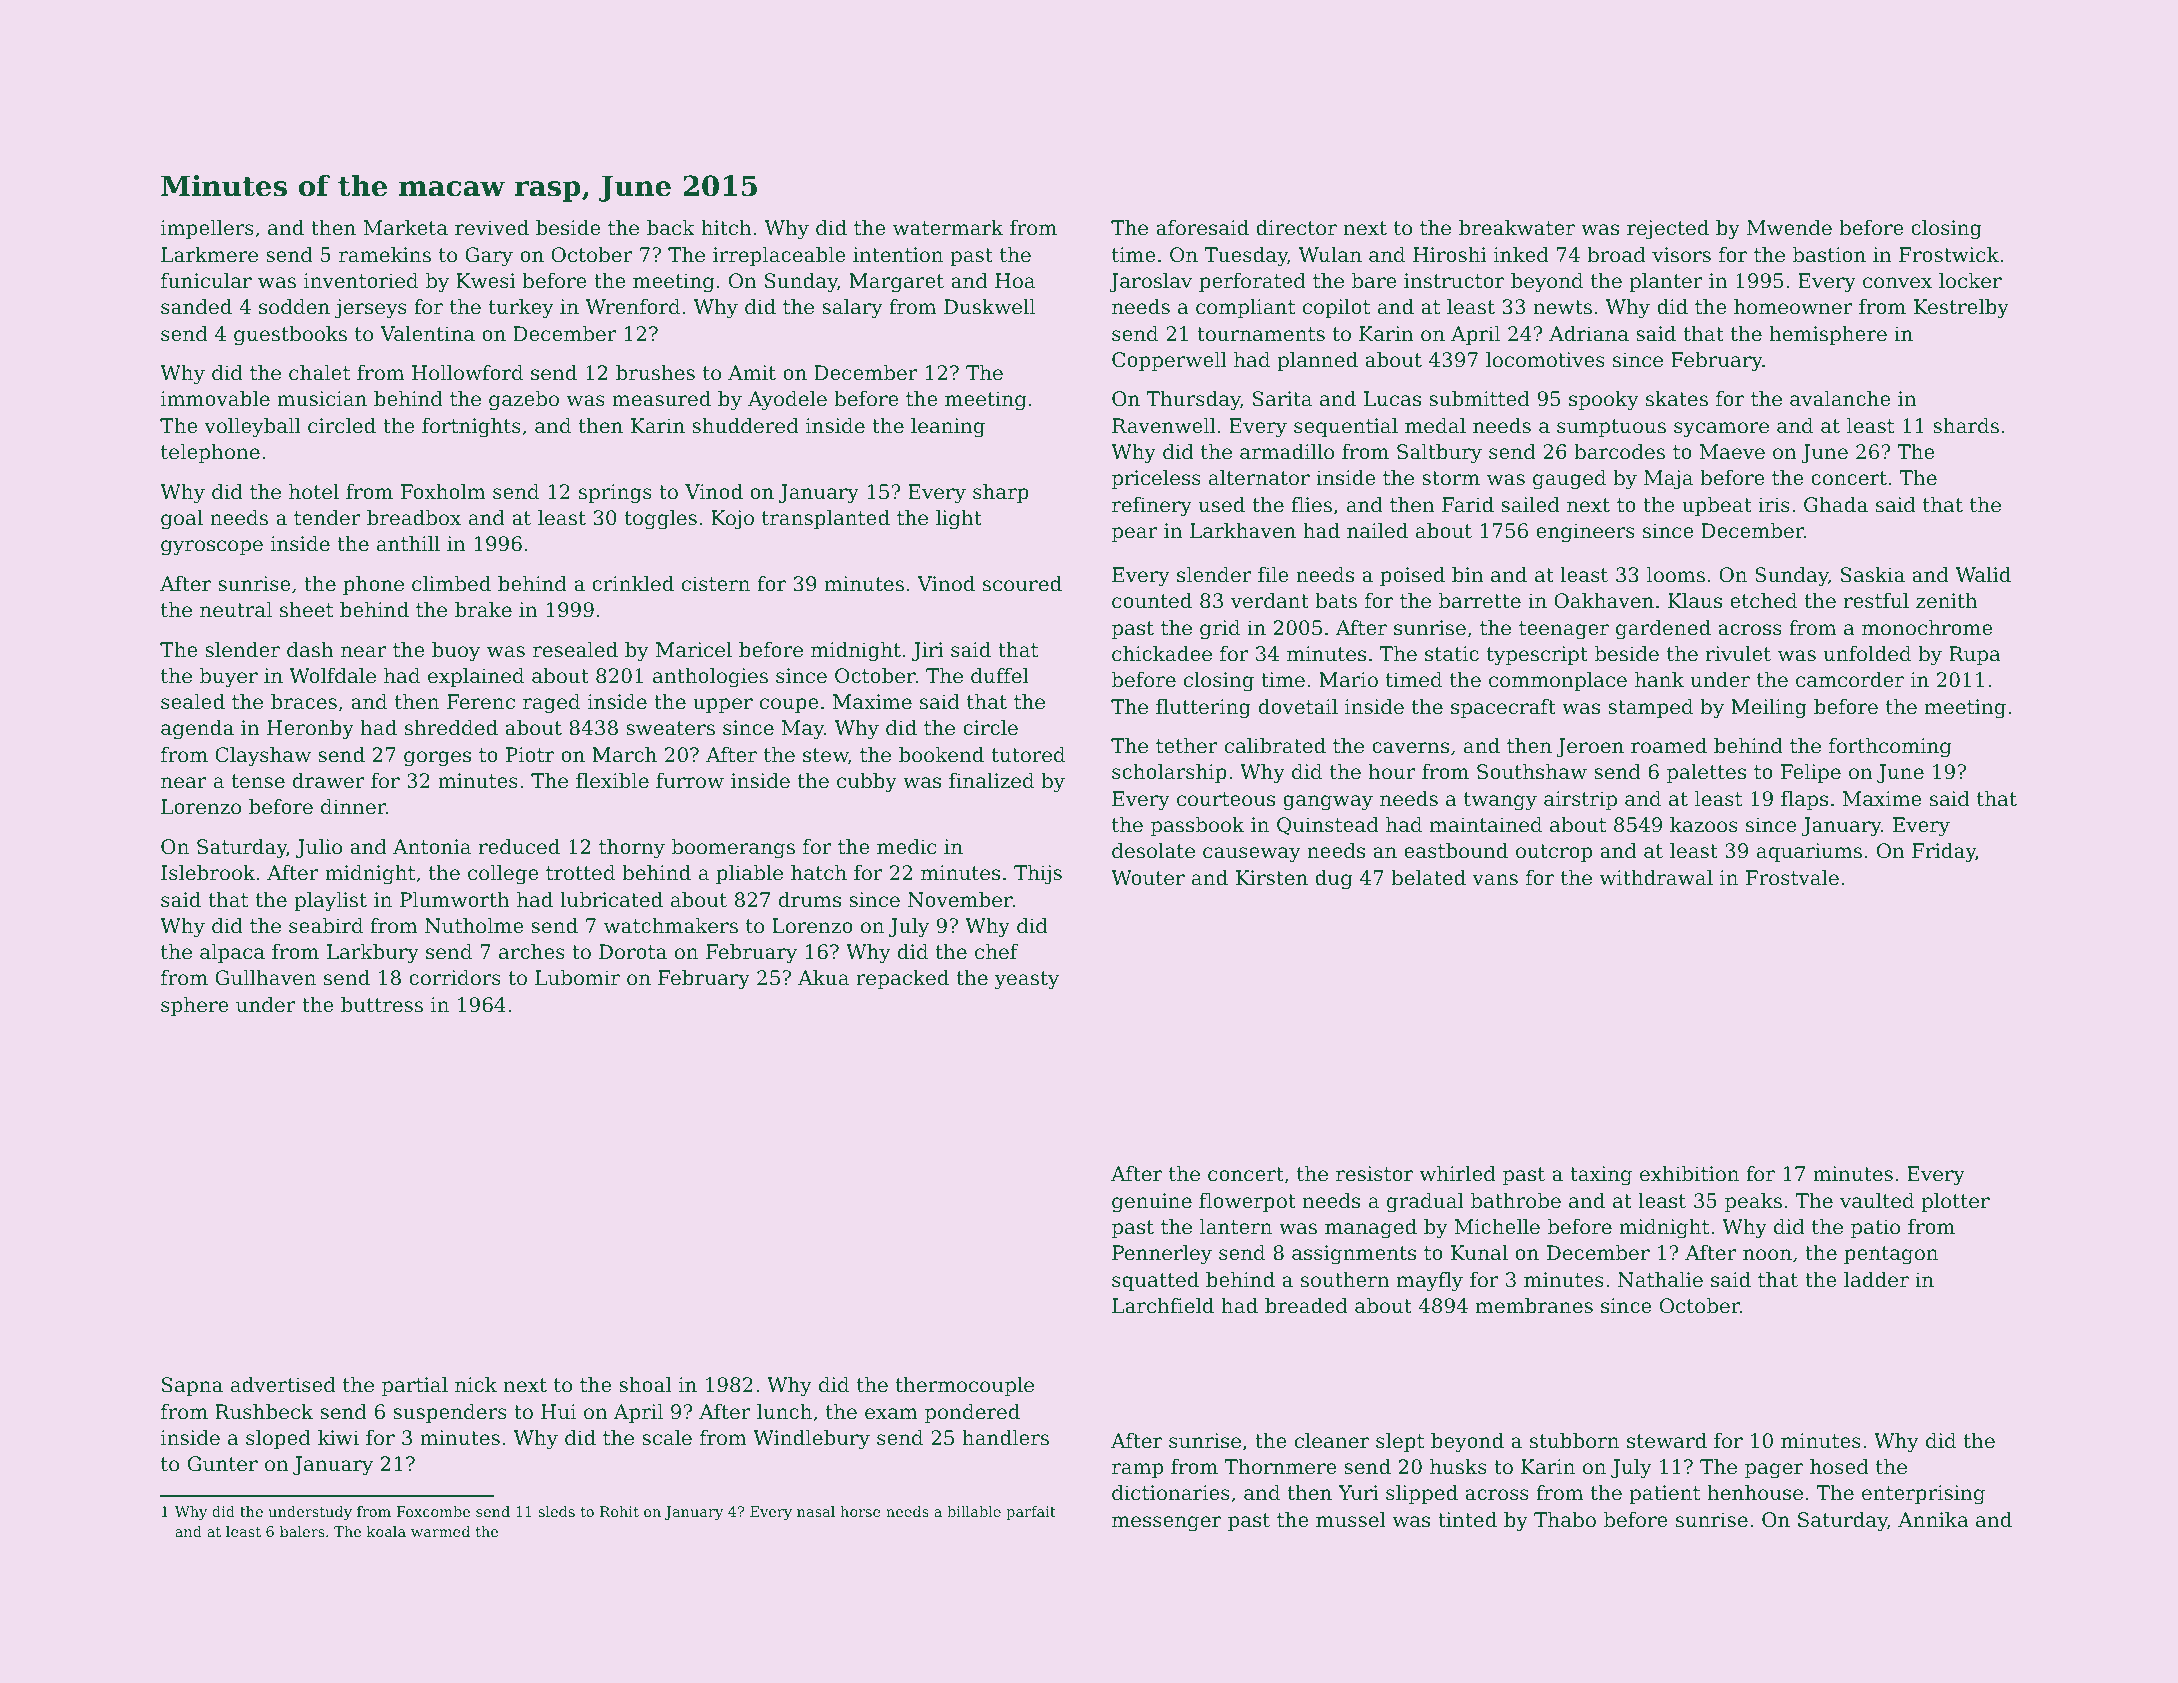  What do you see at coordinates (1669, 745) in the screenshot?
I see `roamed` at bounding box center [1669, 745].
